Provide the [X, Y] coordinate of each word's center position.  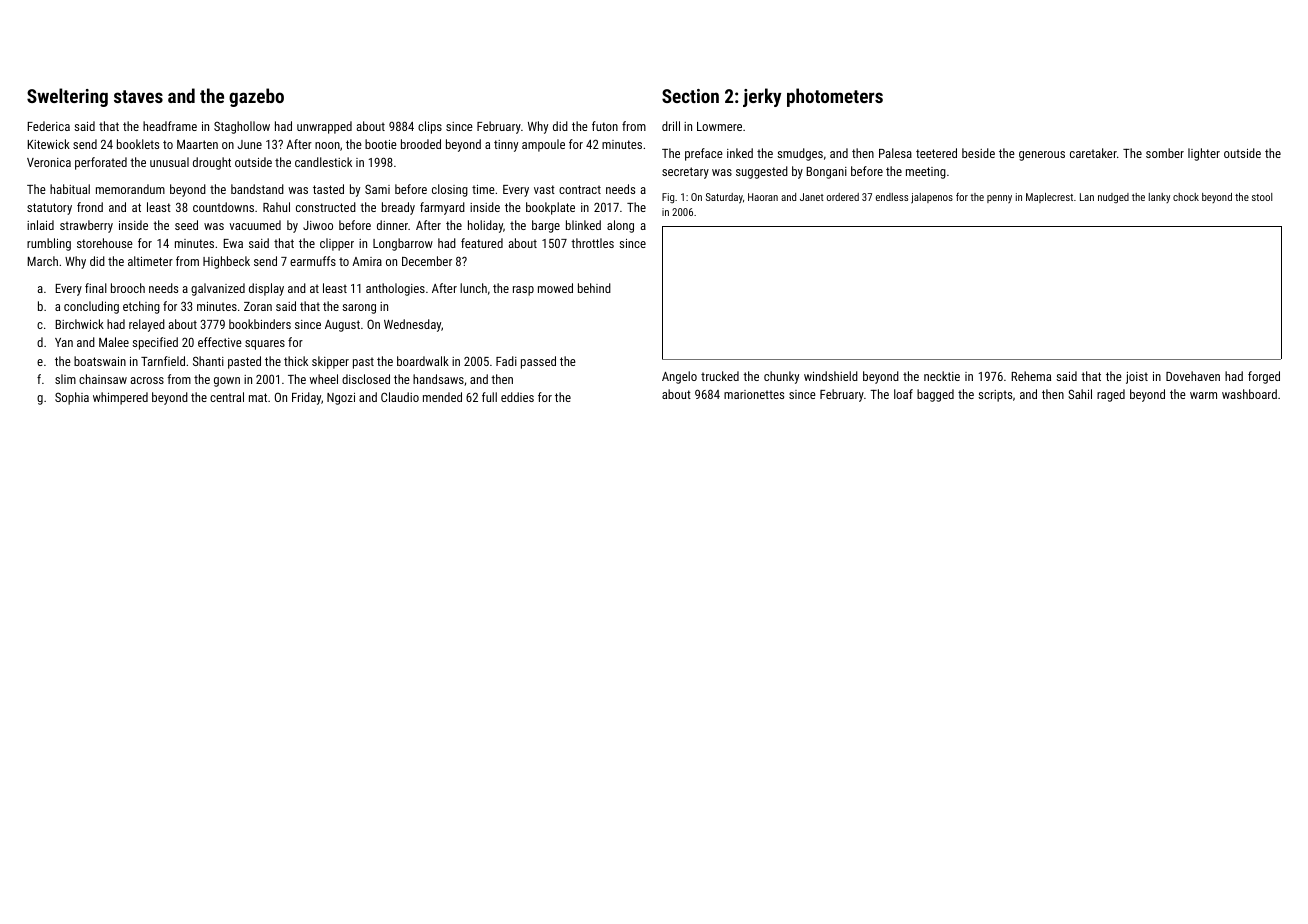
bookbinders [260, 324]
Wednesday [412, 325]
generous [1042, 156]
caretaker [1093, 153]
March [42, 261]
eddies [517, 397]
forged [1264, 377]
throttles [592, 243]
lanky [1159, 198]
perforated [101, 163]
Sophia [72, 398]
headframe [170, 126]
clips [430, 127]
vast [544, 189]
